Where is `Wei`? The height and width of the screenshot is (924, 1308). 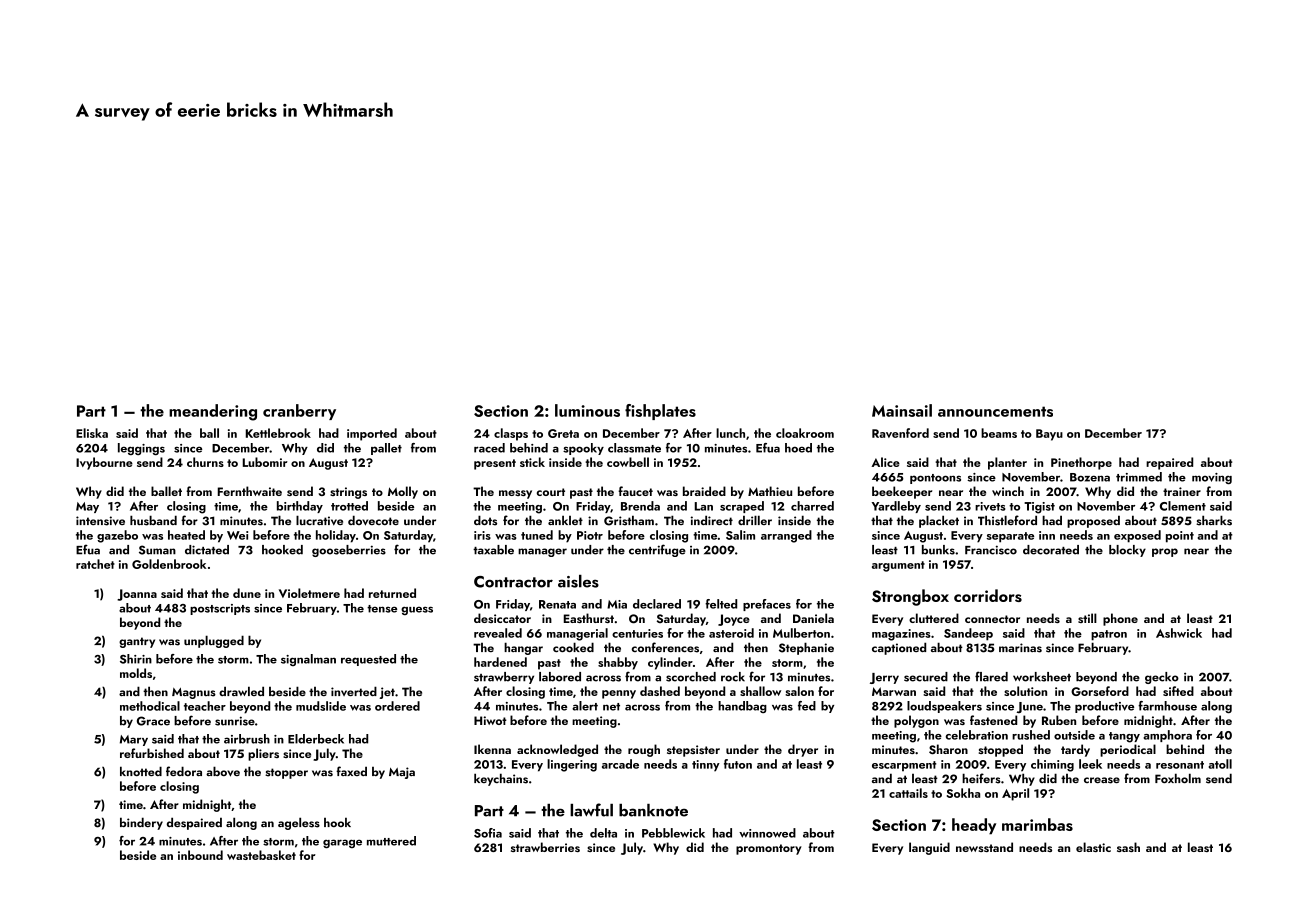
Wei is located at coordinates (237, 535).
